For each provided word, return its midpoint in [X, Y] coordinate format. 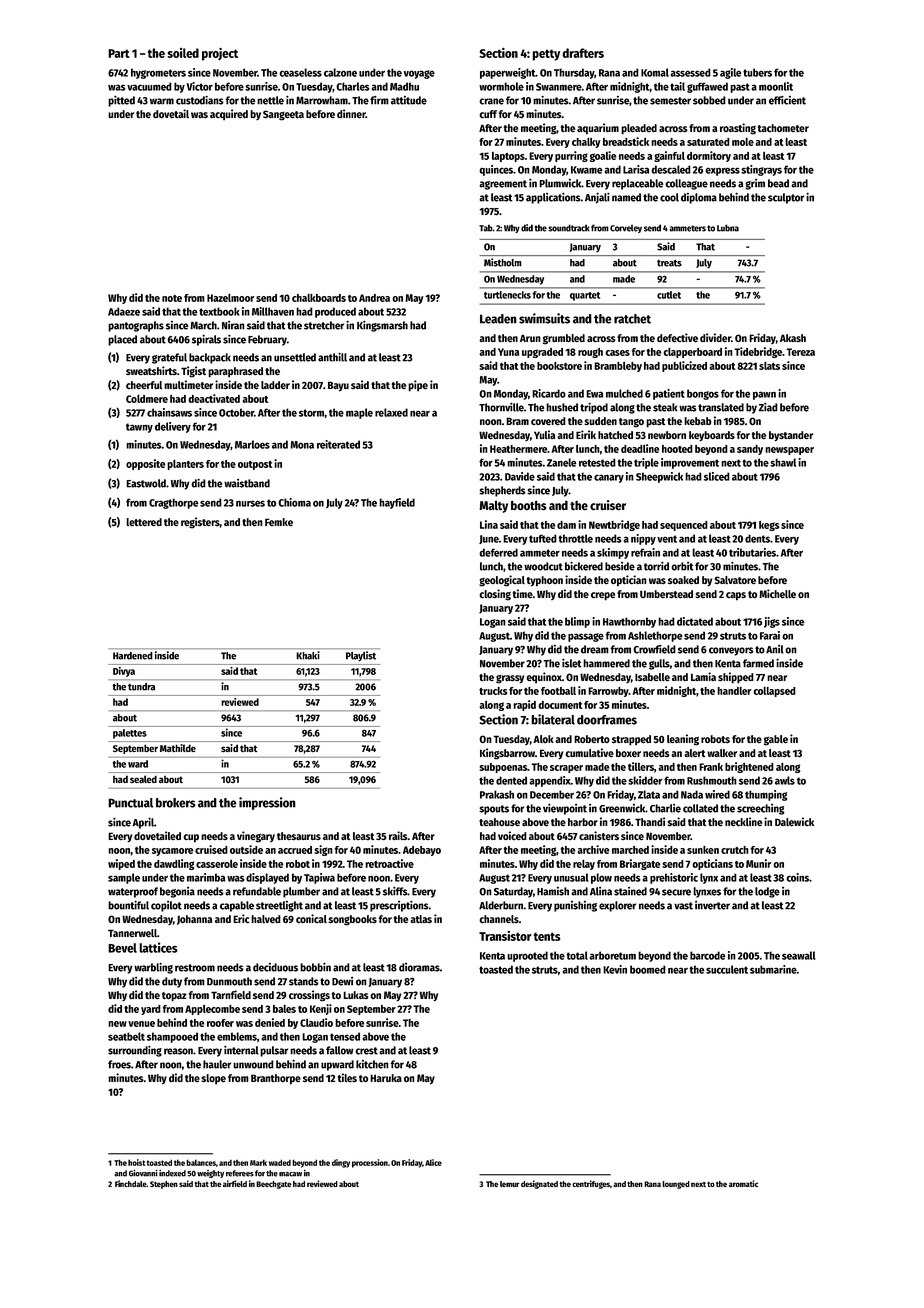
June [489, 539]
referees [240, 1173]
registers [200, 523]
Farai [770, 635]
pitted [121, 101]
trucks [493, 691]
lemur [509, 1184]
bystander [791, 436]
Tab [485, 228]
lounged [676, 1185]
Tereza [800, 352]
